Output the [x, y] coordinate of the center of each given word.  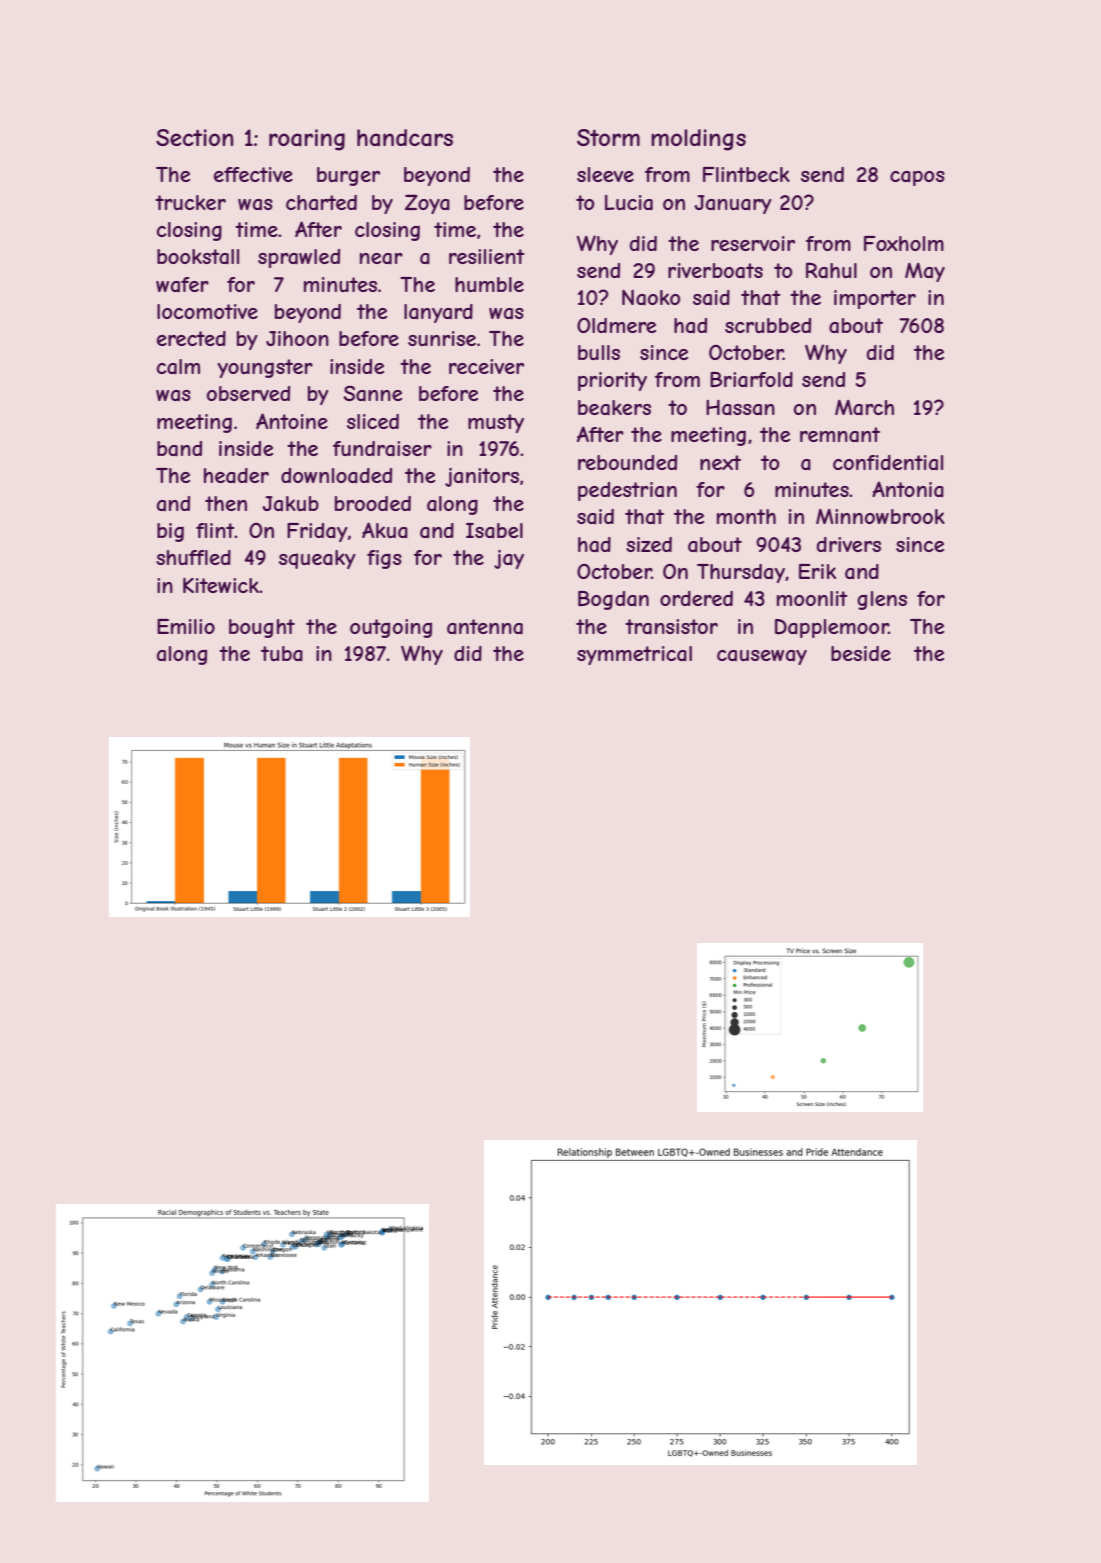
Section [194, 137]
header [236, 476]
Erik [817, 571]
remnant [840, 435]
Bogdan [613, 600]
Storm [608, 137]
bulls [599, 352]
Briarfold [751, 380]
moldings [698, 140]
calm [178, 367]
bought [262, 628]
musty [496, 423]
